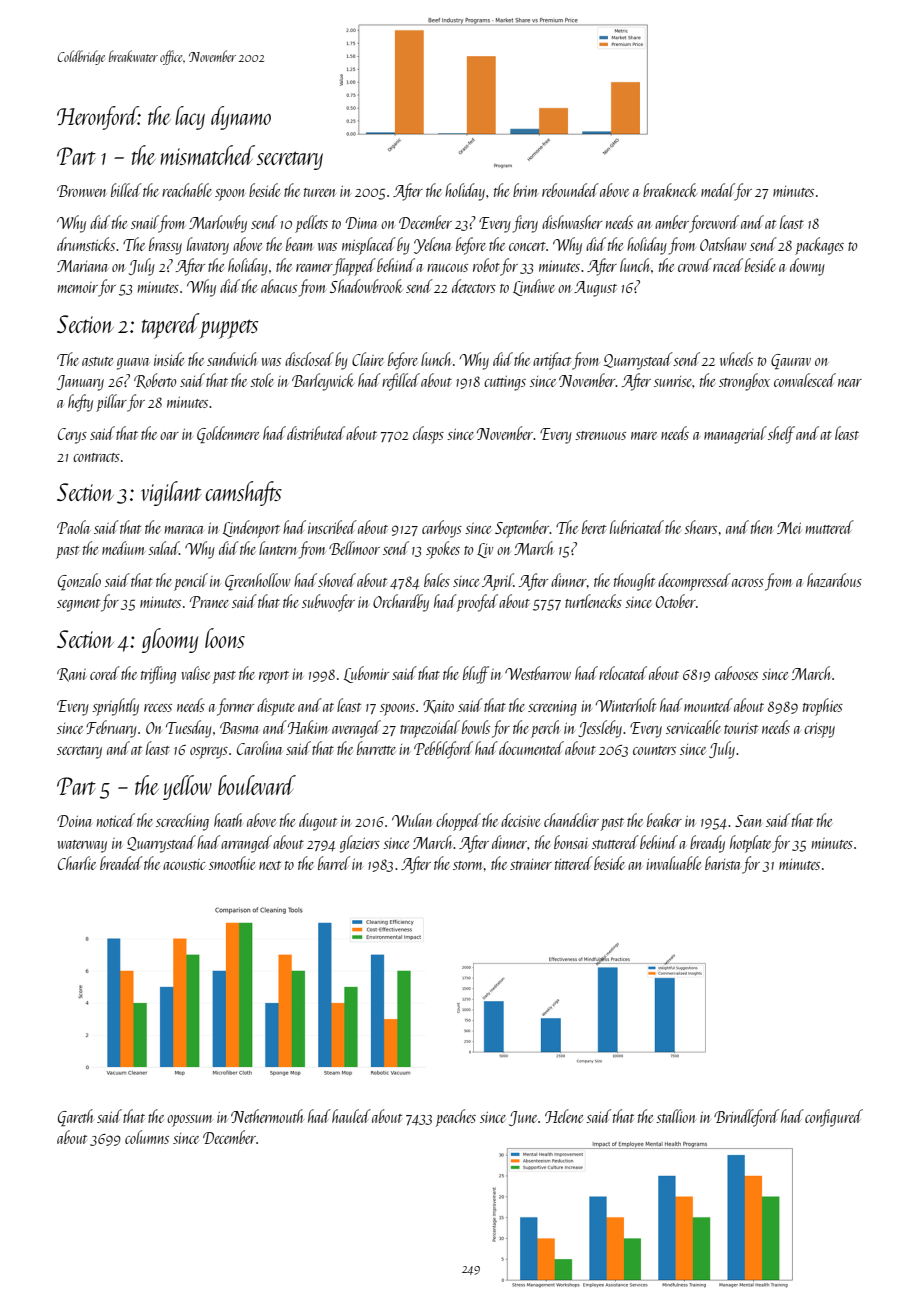  I want to click on chopped, so click(458, 822).
